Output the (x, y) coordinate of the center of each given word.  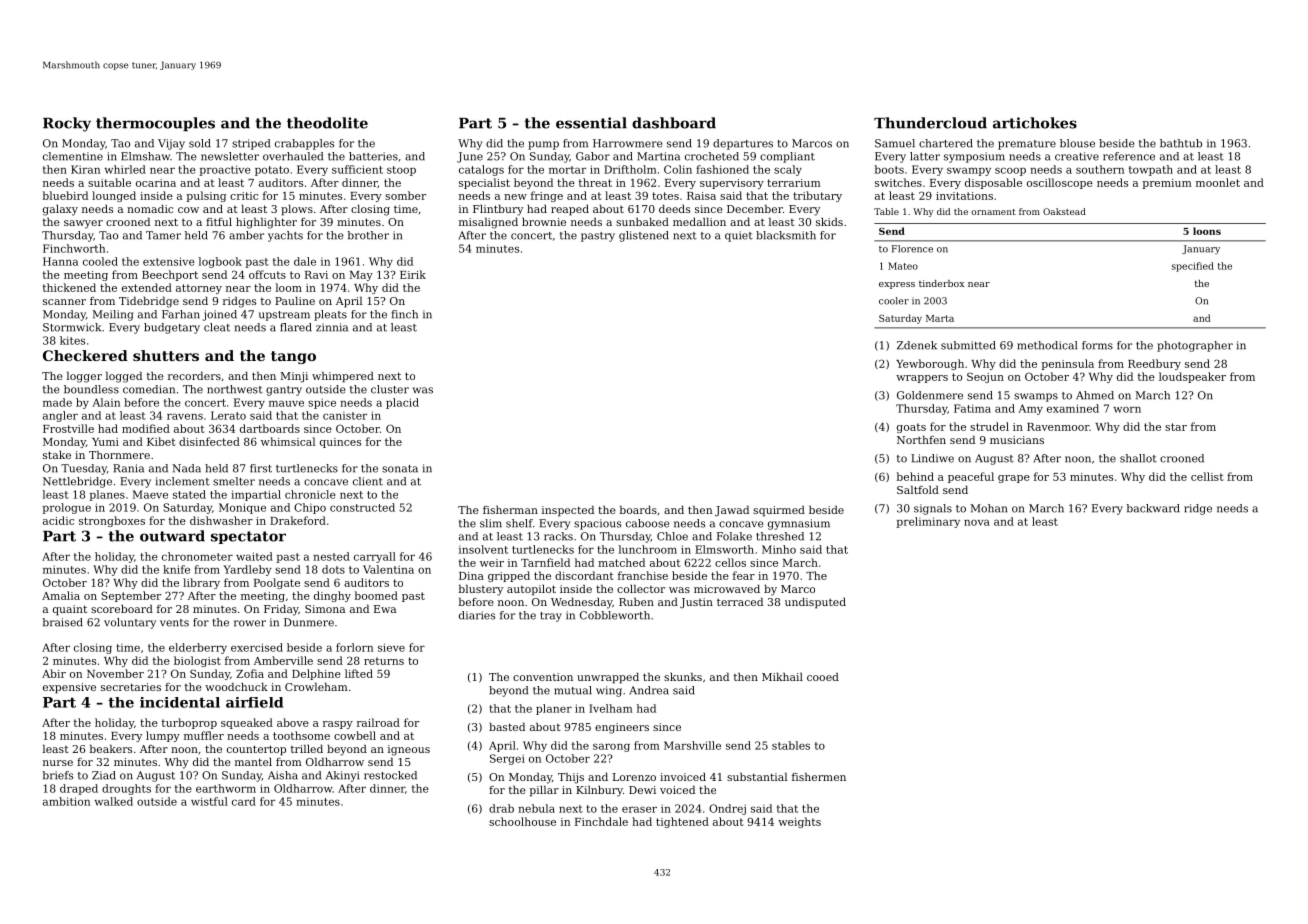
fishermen (819, 776)
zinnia (332, 327)
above (293, 722)
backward (1153, 508)
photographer (1195, 346)
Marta (940, 318)
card (244, 801)
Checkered (85, 355)
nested (331, 556)
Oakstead (1064, 211)
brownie (544, 222)
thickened (69, 287)
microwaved (727, 588)
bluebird (65, 195)
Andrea (649, 690)
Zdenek (917, 345)
